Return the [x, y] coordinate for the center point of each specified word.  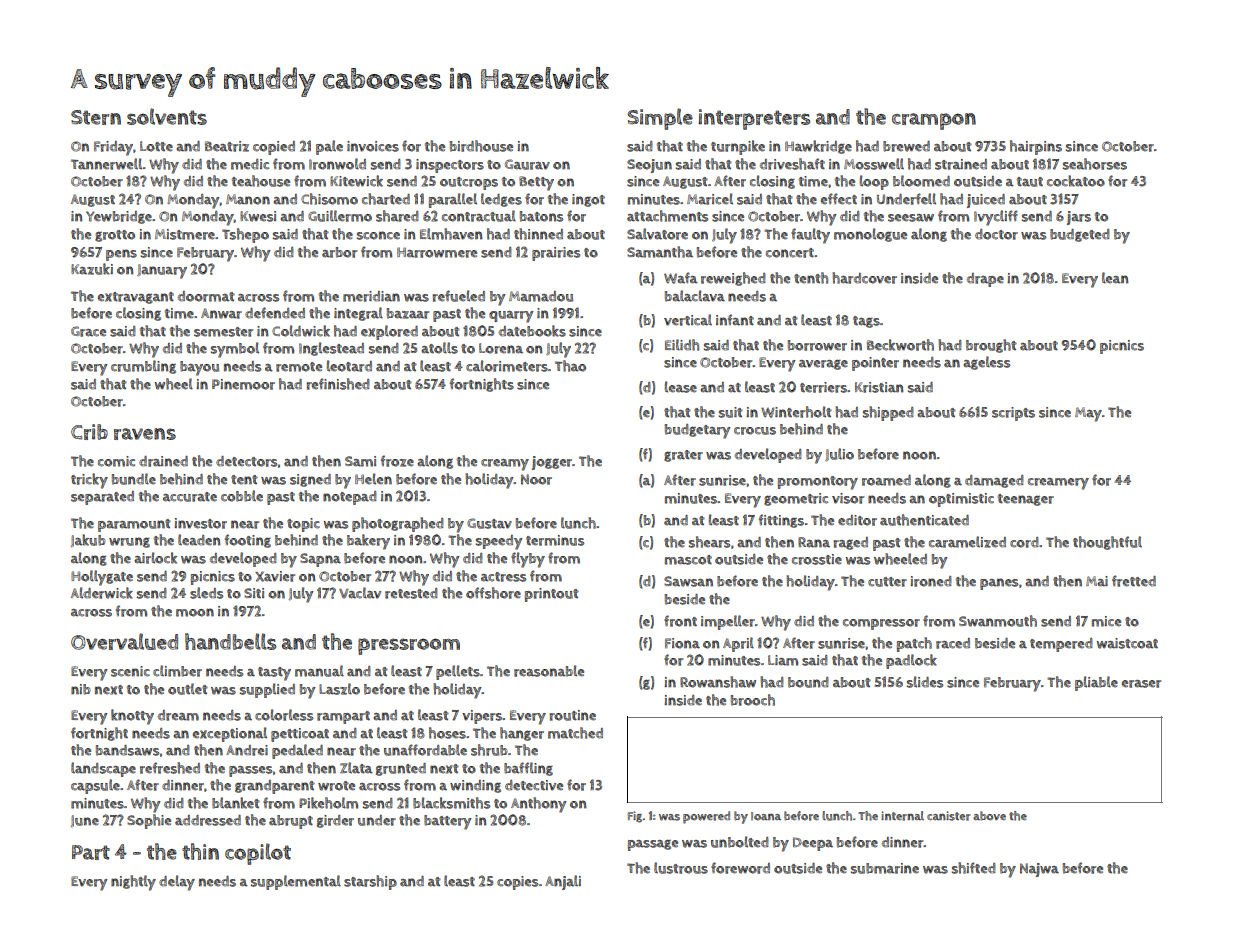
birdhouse [481, 146]
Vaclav [360, 593]
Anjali [563, 882]
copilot [258, 854]
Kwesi [258, 216]
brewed [906, 146]
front [680, 621]
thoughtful [1107, 543]
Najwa [1039, 870]
